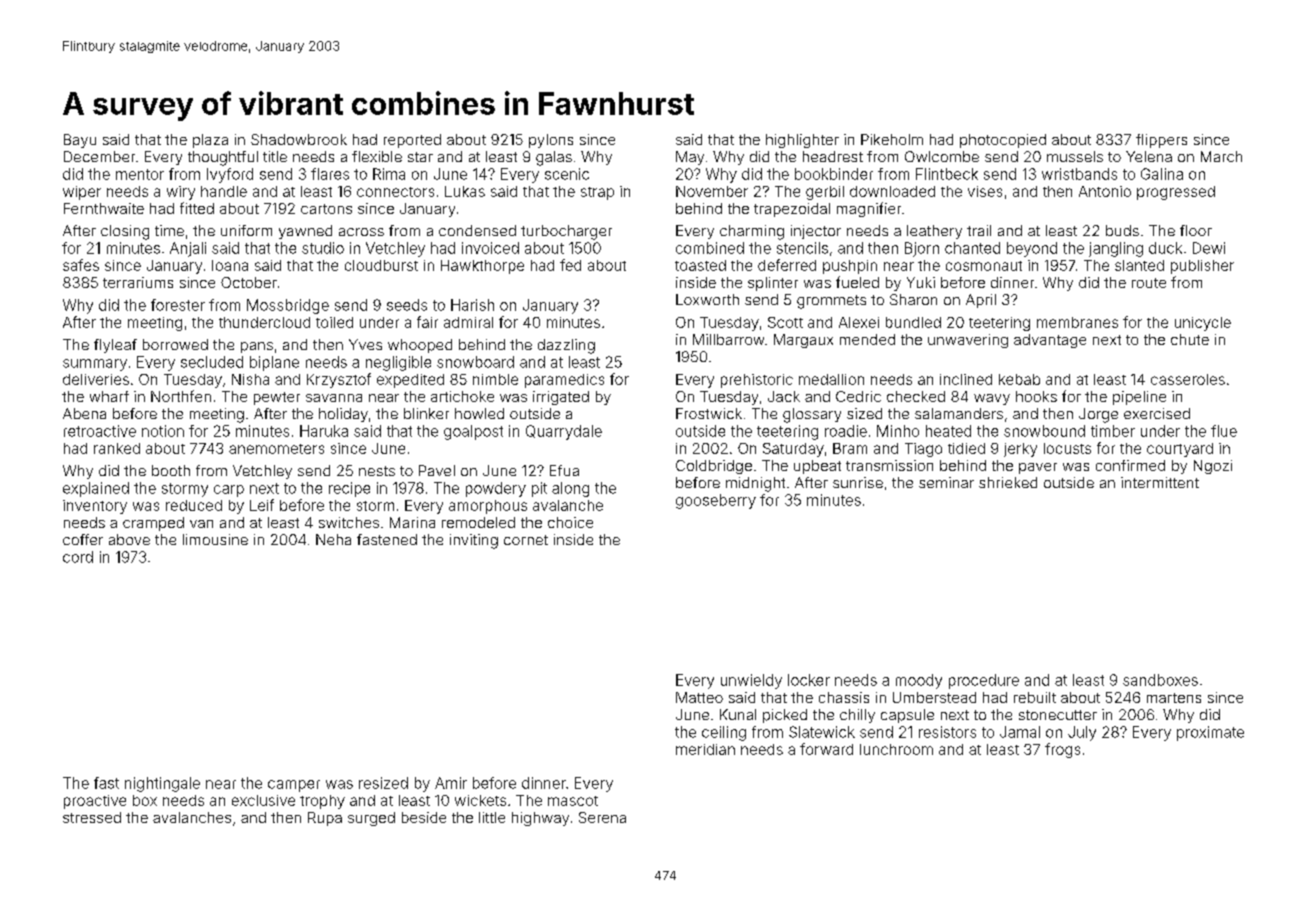  I want to click on proximate, so click(1210, 733).
